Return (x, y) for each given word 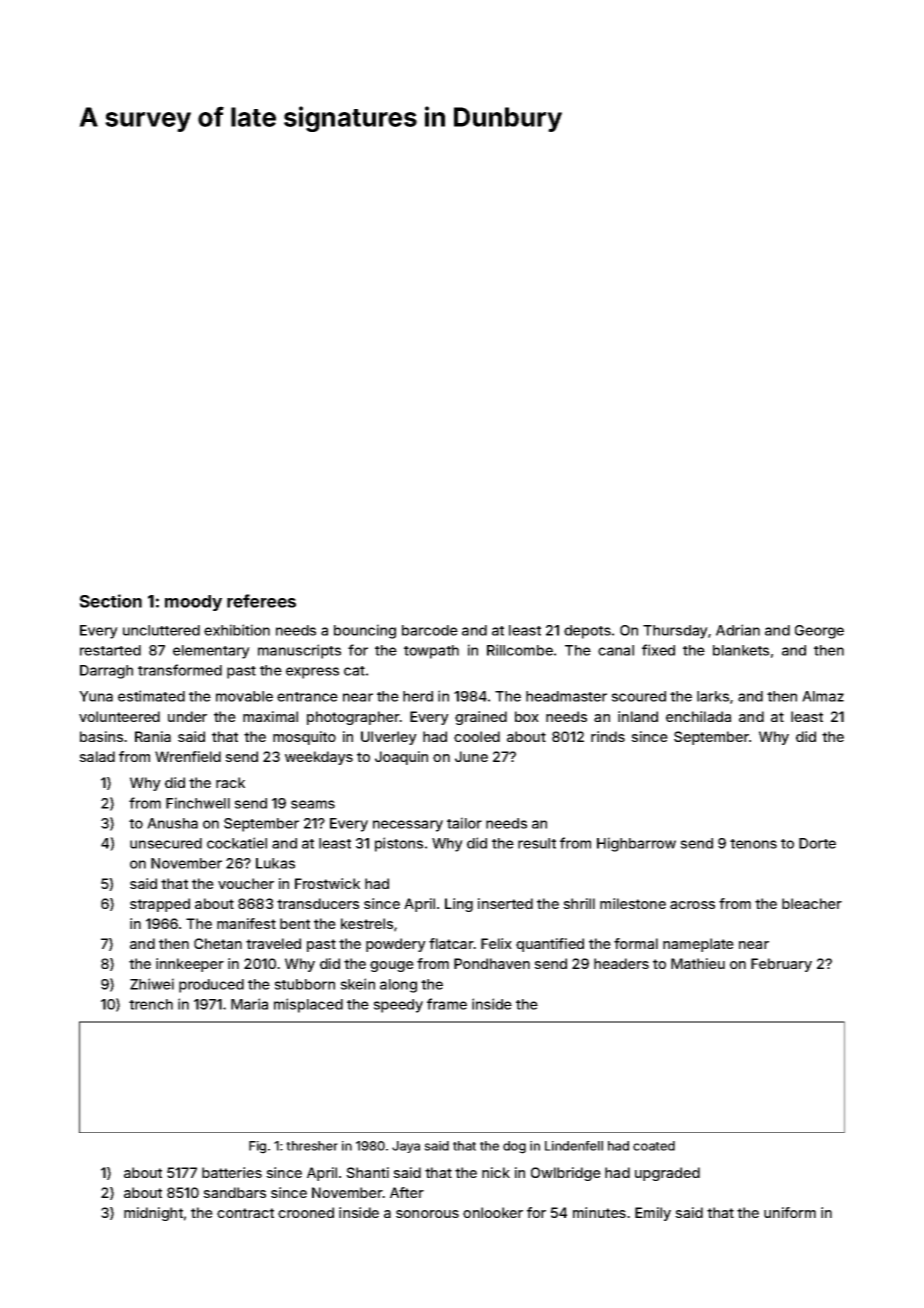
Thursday (675, 632)
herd (418, 696)
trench (151, 1004)
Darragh (106, 672)
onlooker (493, 1212)
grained (481, 718)
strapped (160, 905)
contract (245, 1213)
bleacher (812, 903)
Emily (653, 1214)
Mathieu (698, 963)
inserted (505, 903)
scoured (638, 696)
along (398, 986)
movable (244, 696)
